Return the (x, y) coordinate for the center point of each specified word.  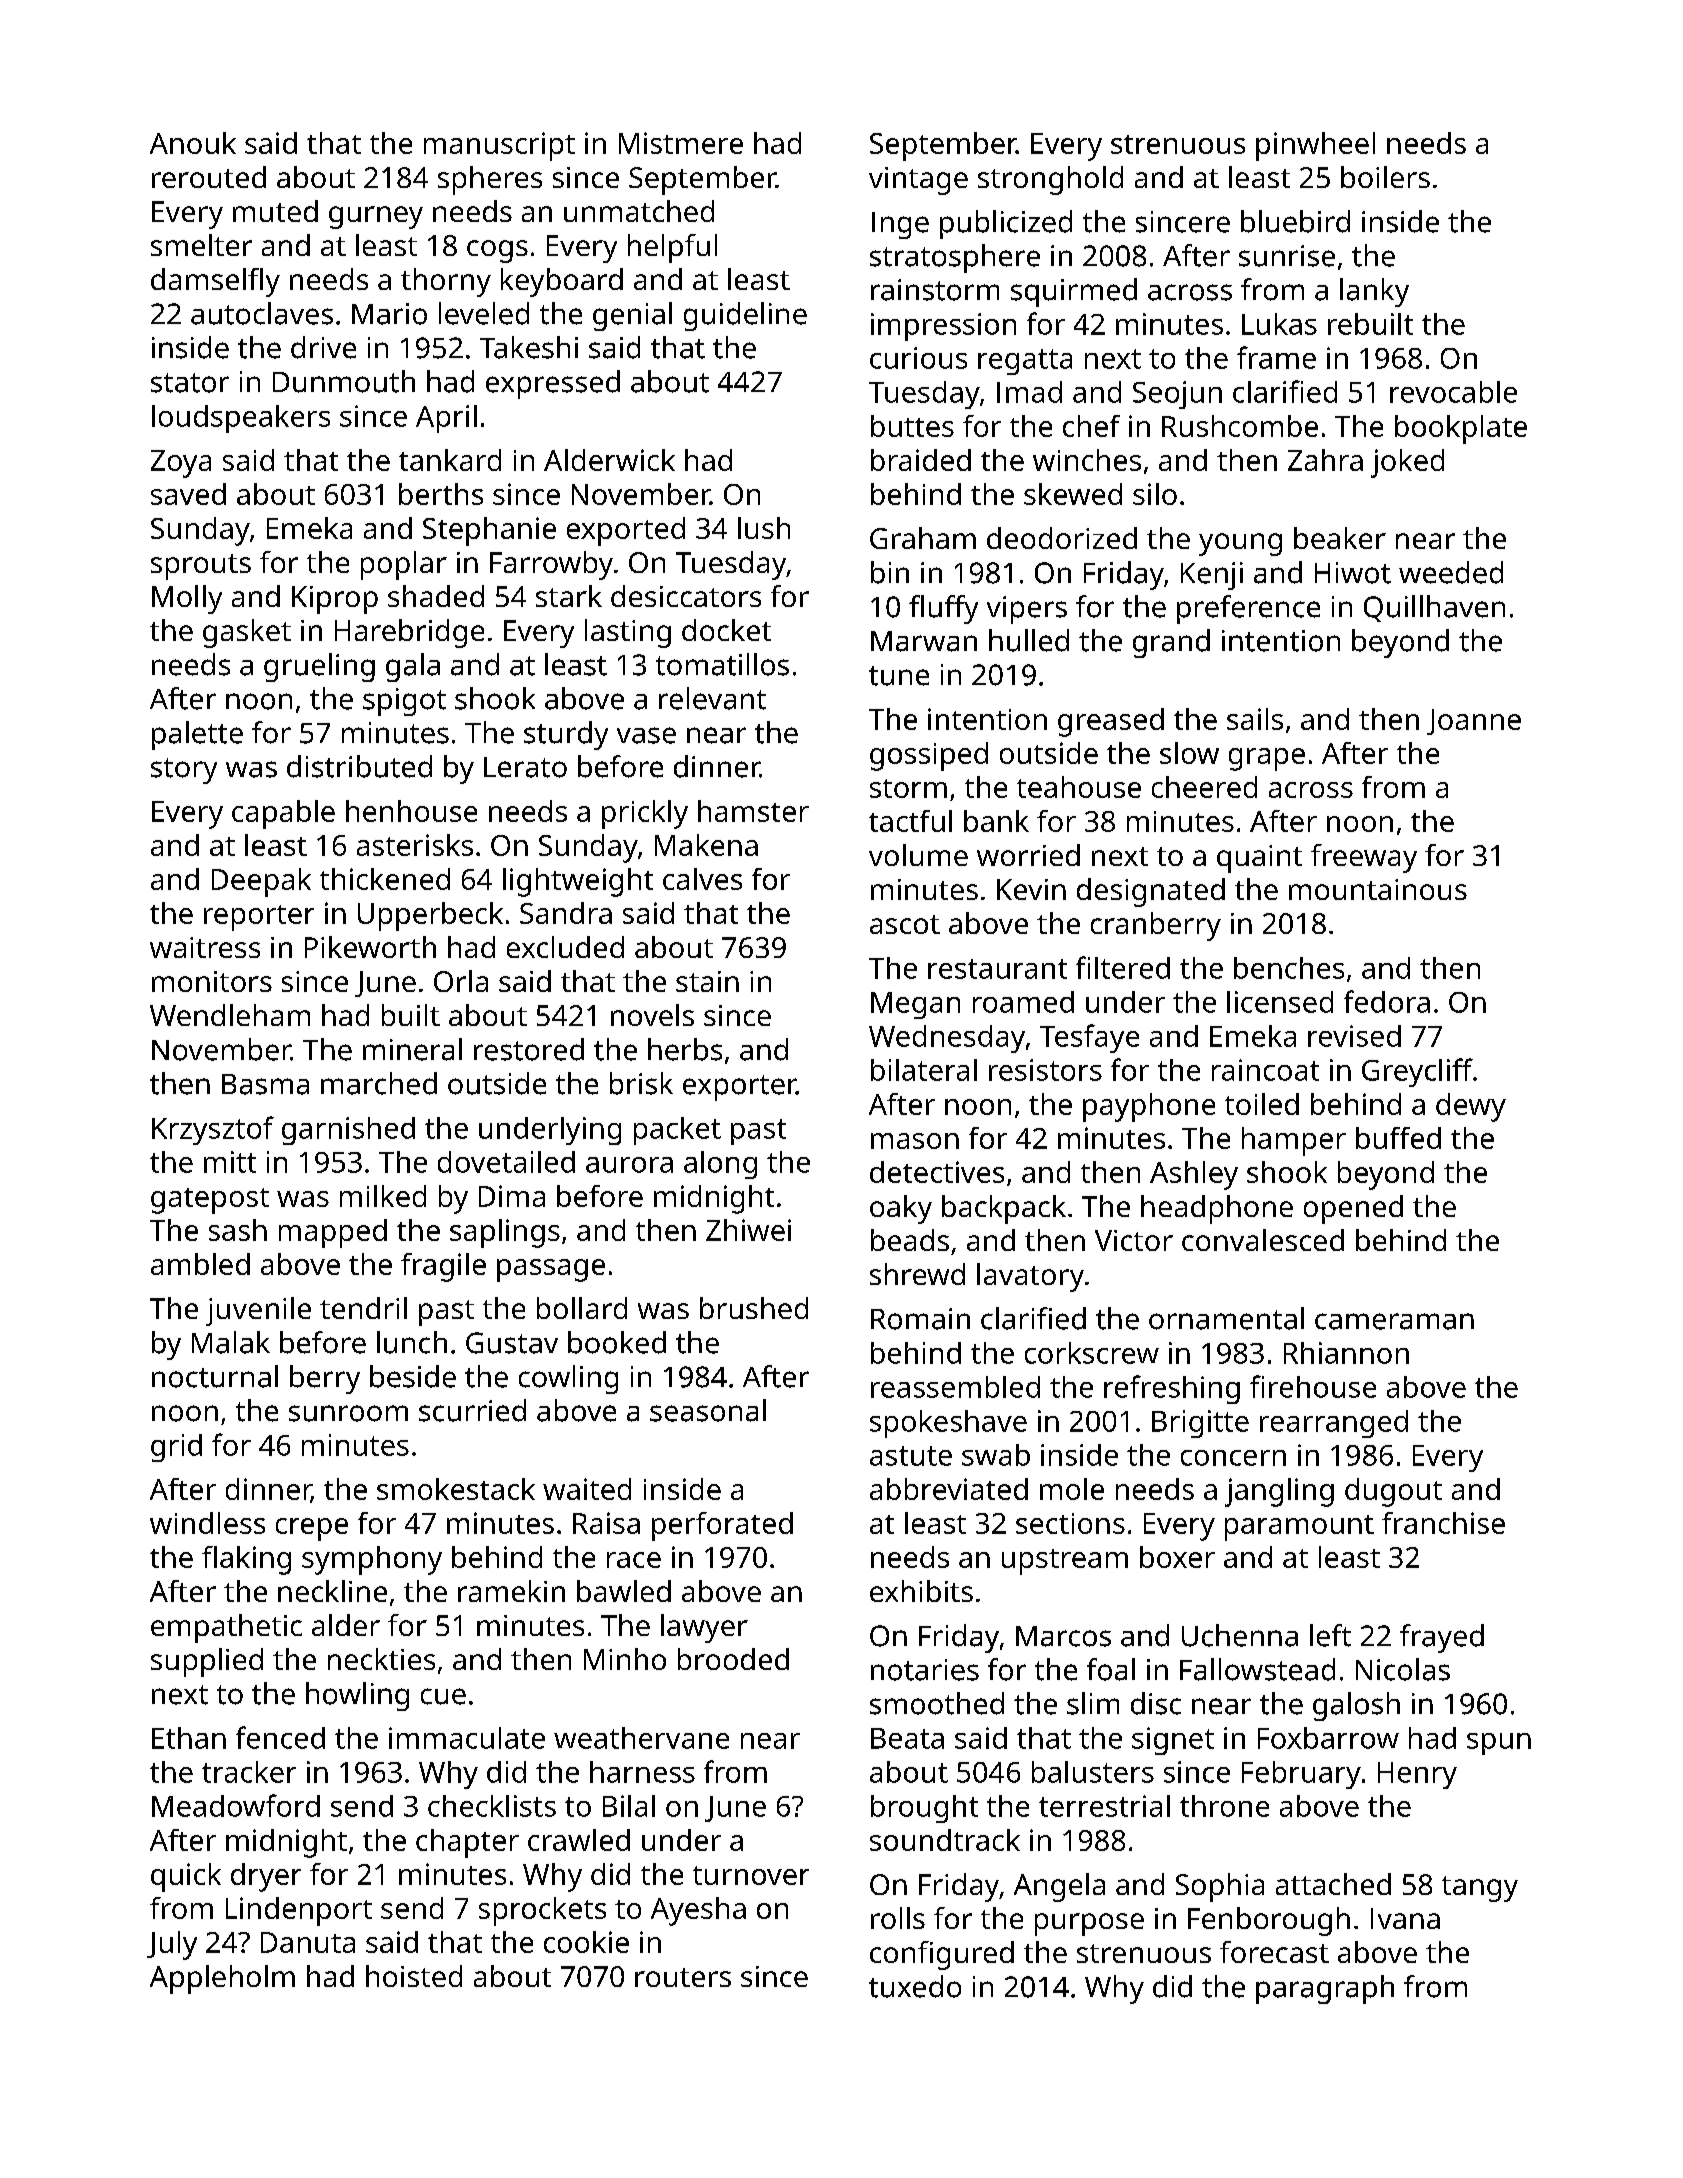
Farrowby (551, 565)
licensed (1280, 1002)
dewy (1471, 1107)
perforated (722, 1526)
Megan (915, 1005)
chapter (467, 1843)
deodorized (1062, 538)
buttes (912, 426)
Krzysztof (213, 1130)
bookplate (1461, 429)
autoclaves (262, 313)
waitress (205, 947)
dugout (1393, 1492)
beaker (1340, 538)
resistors (1045, 1070)
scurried (472, 1410)
